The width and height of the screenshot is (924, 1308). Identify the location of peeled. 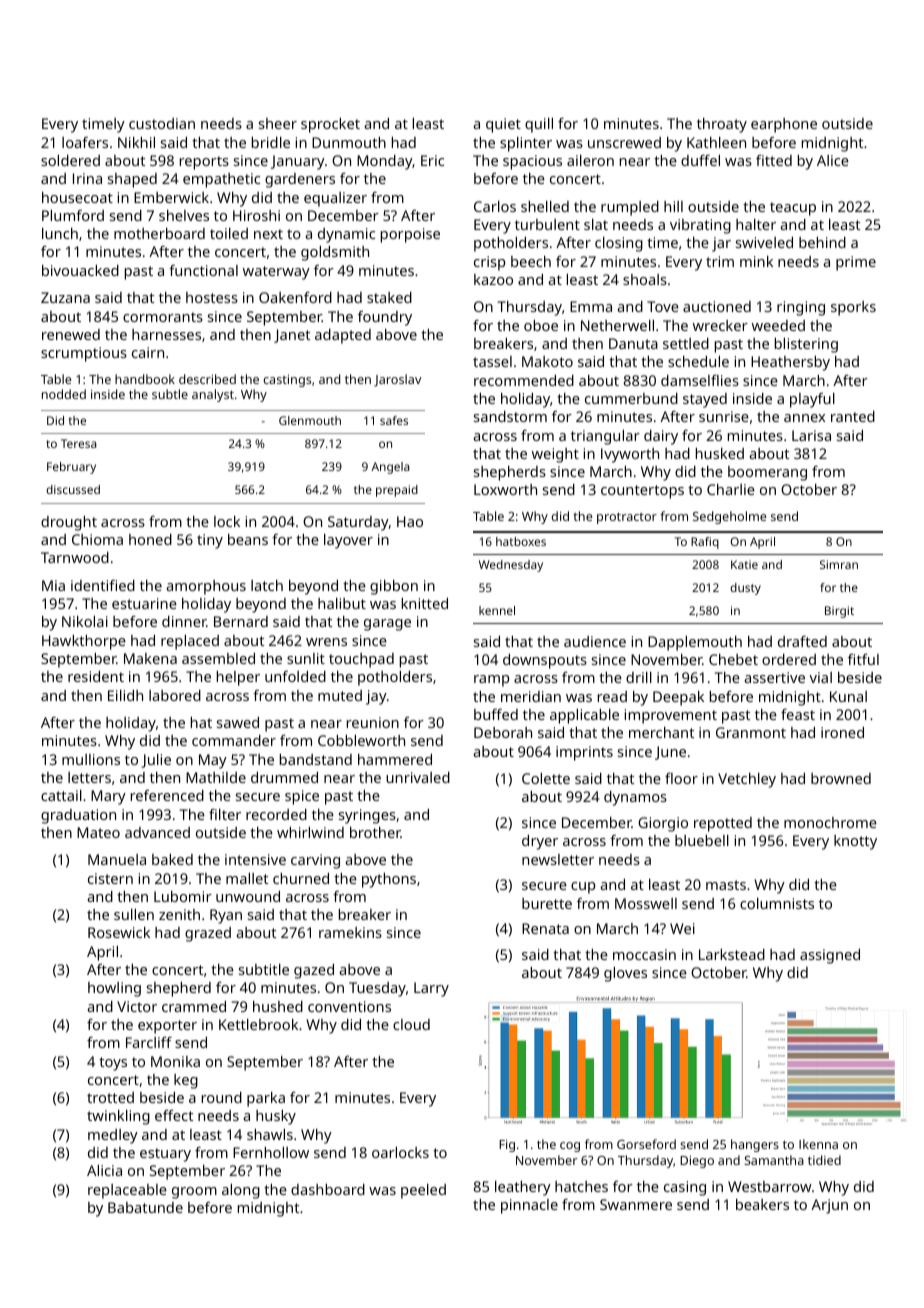
(423, 1191).
